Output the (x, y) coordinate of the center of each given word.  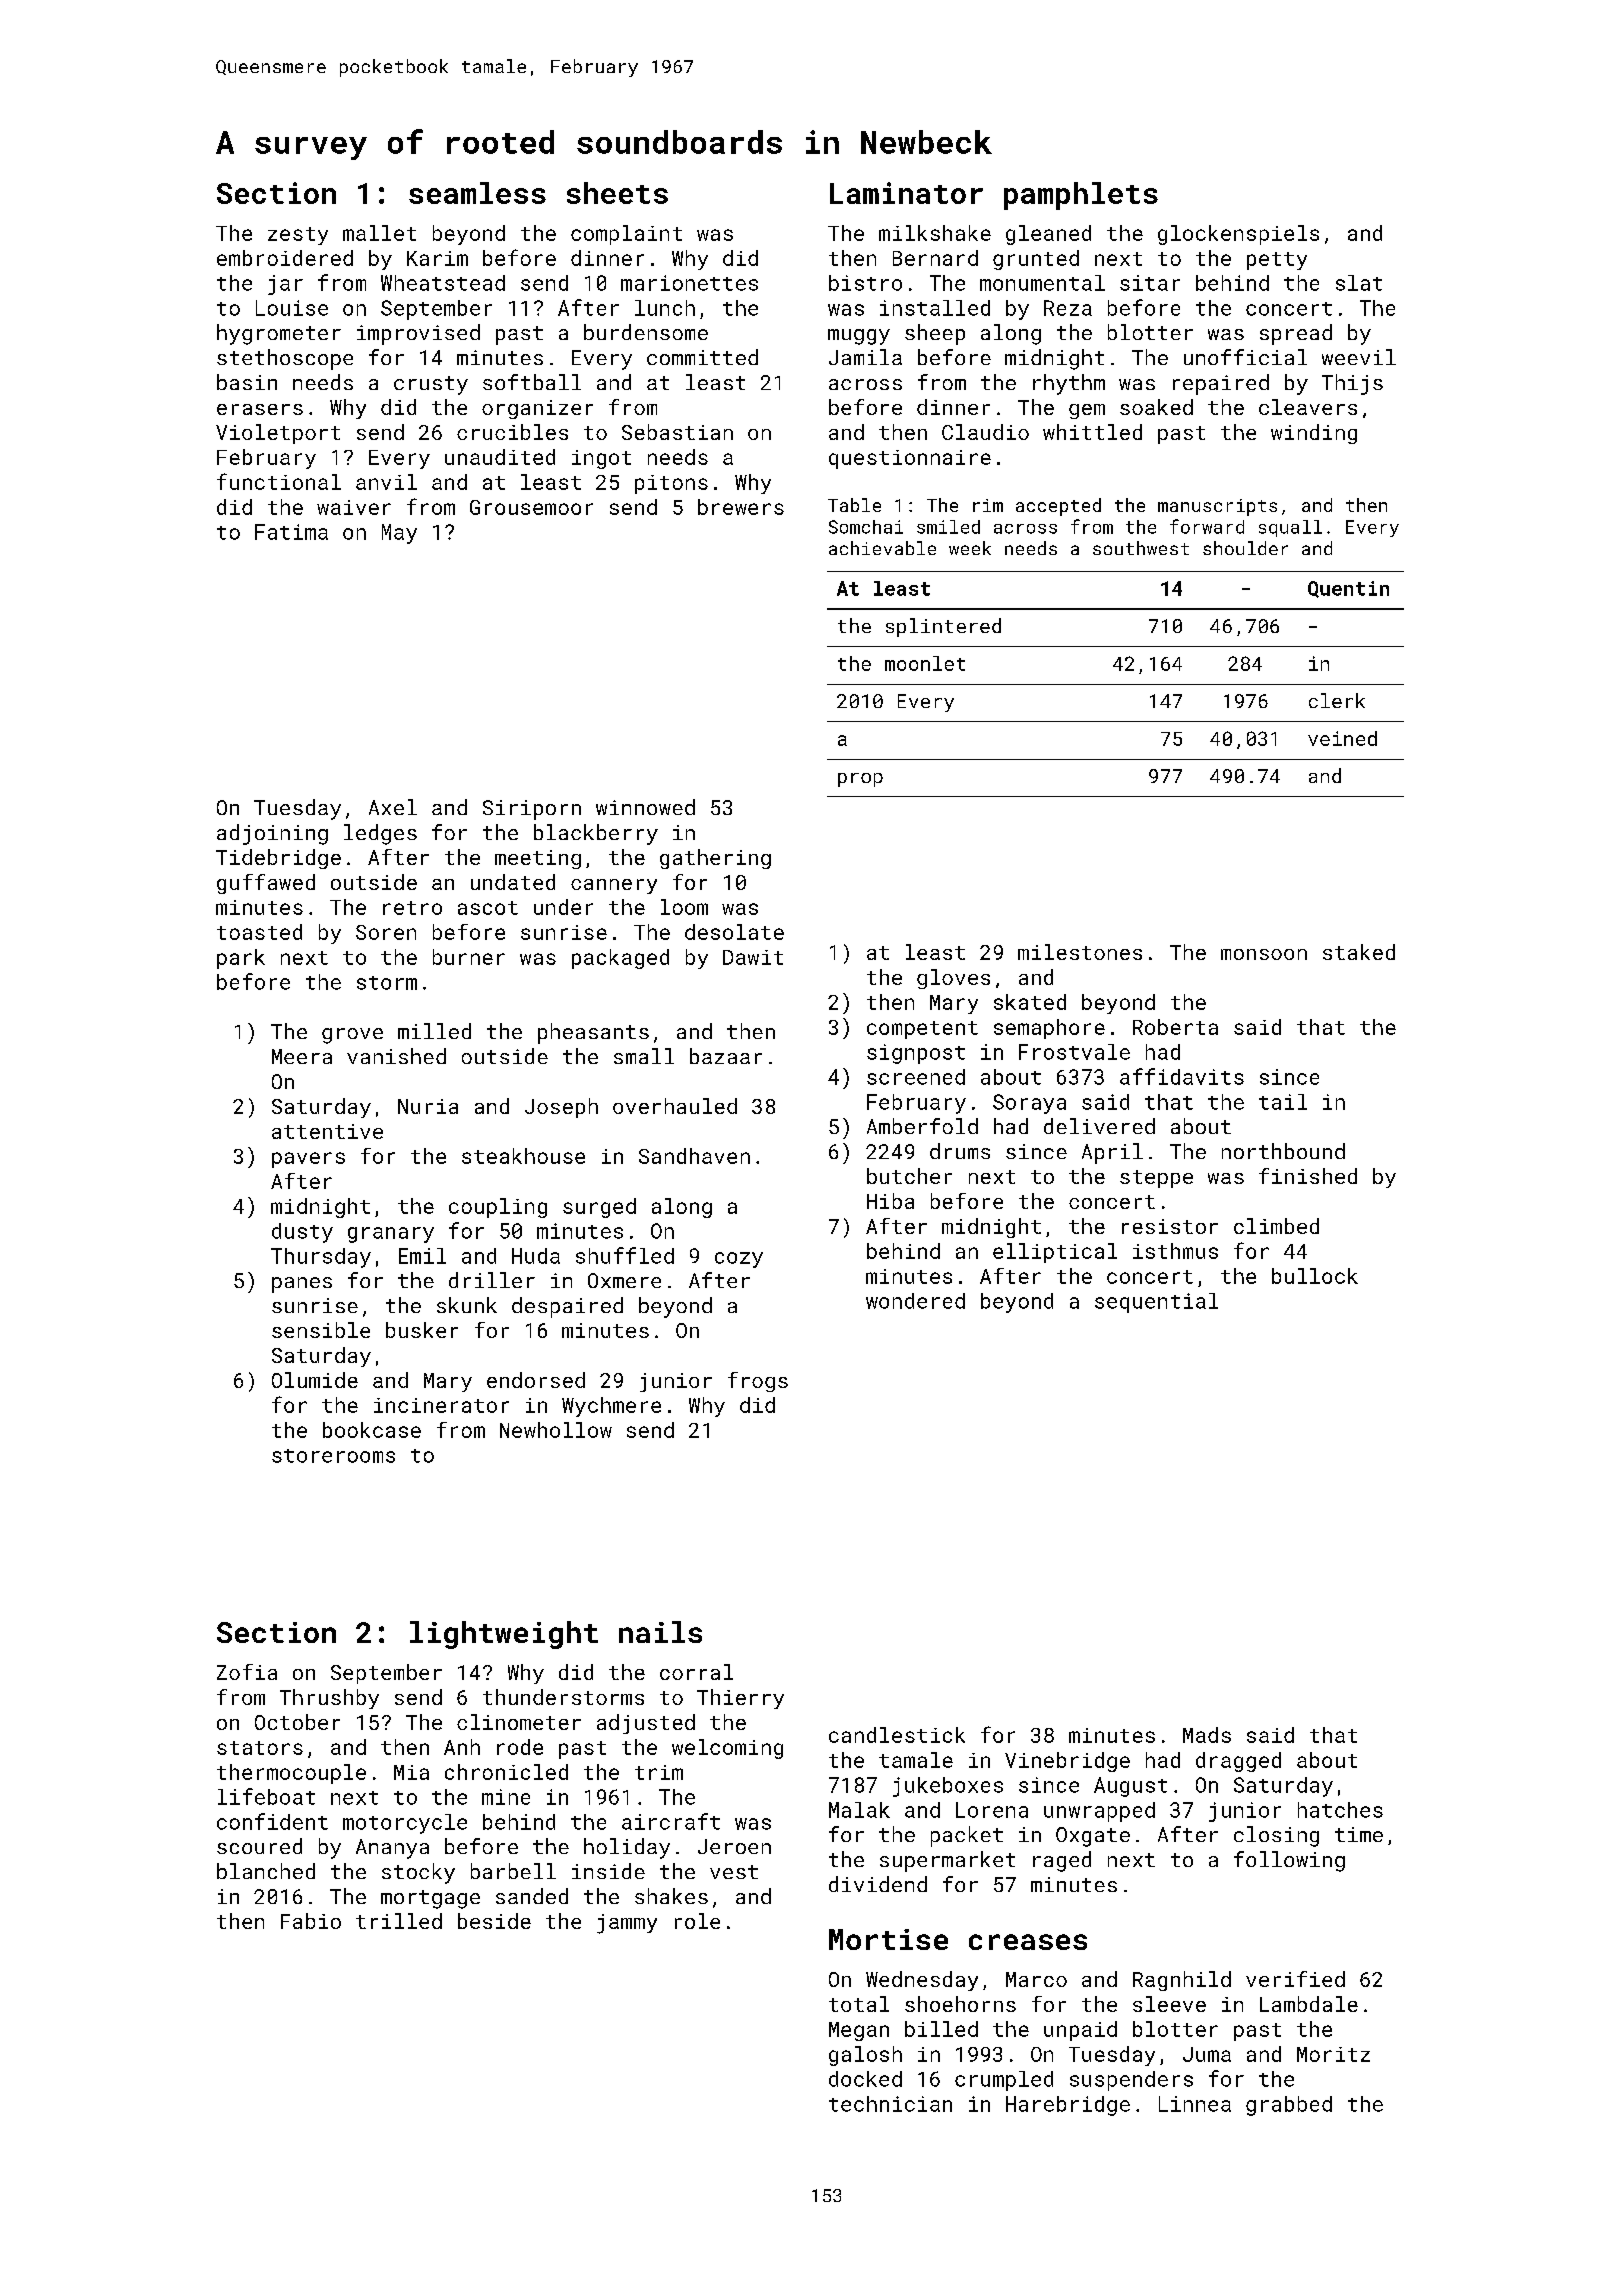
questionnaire (910, 459)
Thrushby (329, 1699)
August (1130, 1787)
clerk (1337, 700)
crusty (431, 385)
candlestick (897, 1735)
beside (494, 1921)
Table (854, 505)
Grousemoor (531, 507)
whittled (1092, 432)
